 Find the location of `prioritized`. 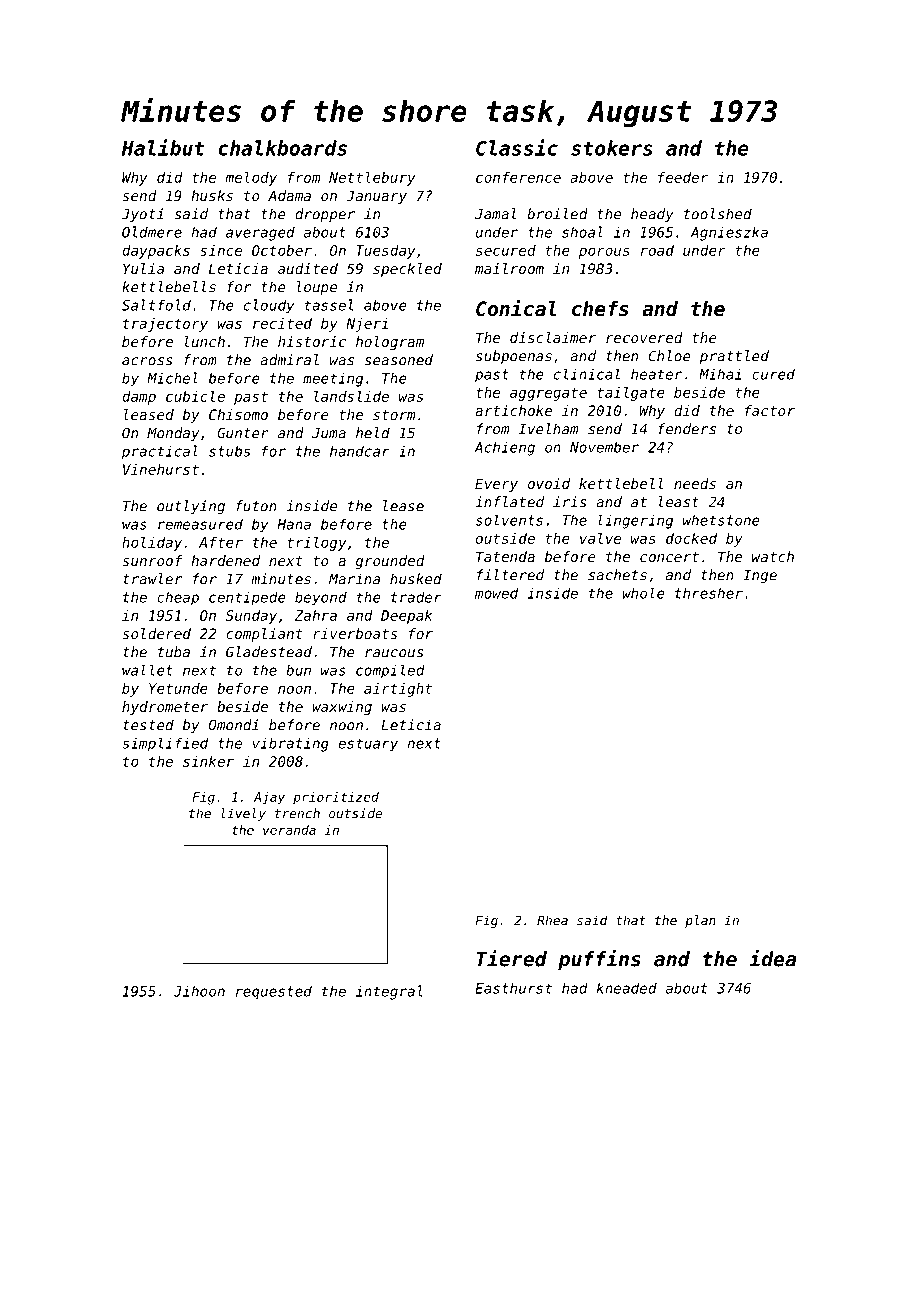

prioritized is located at coordinates (336, 798).
